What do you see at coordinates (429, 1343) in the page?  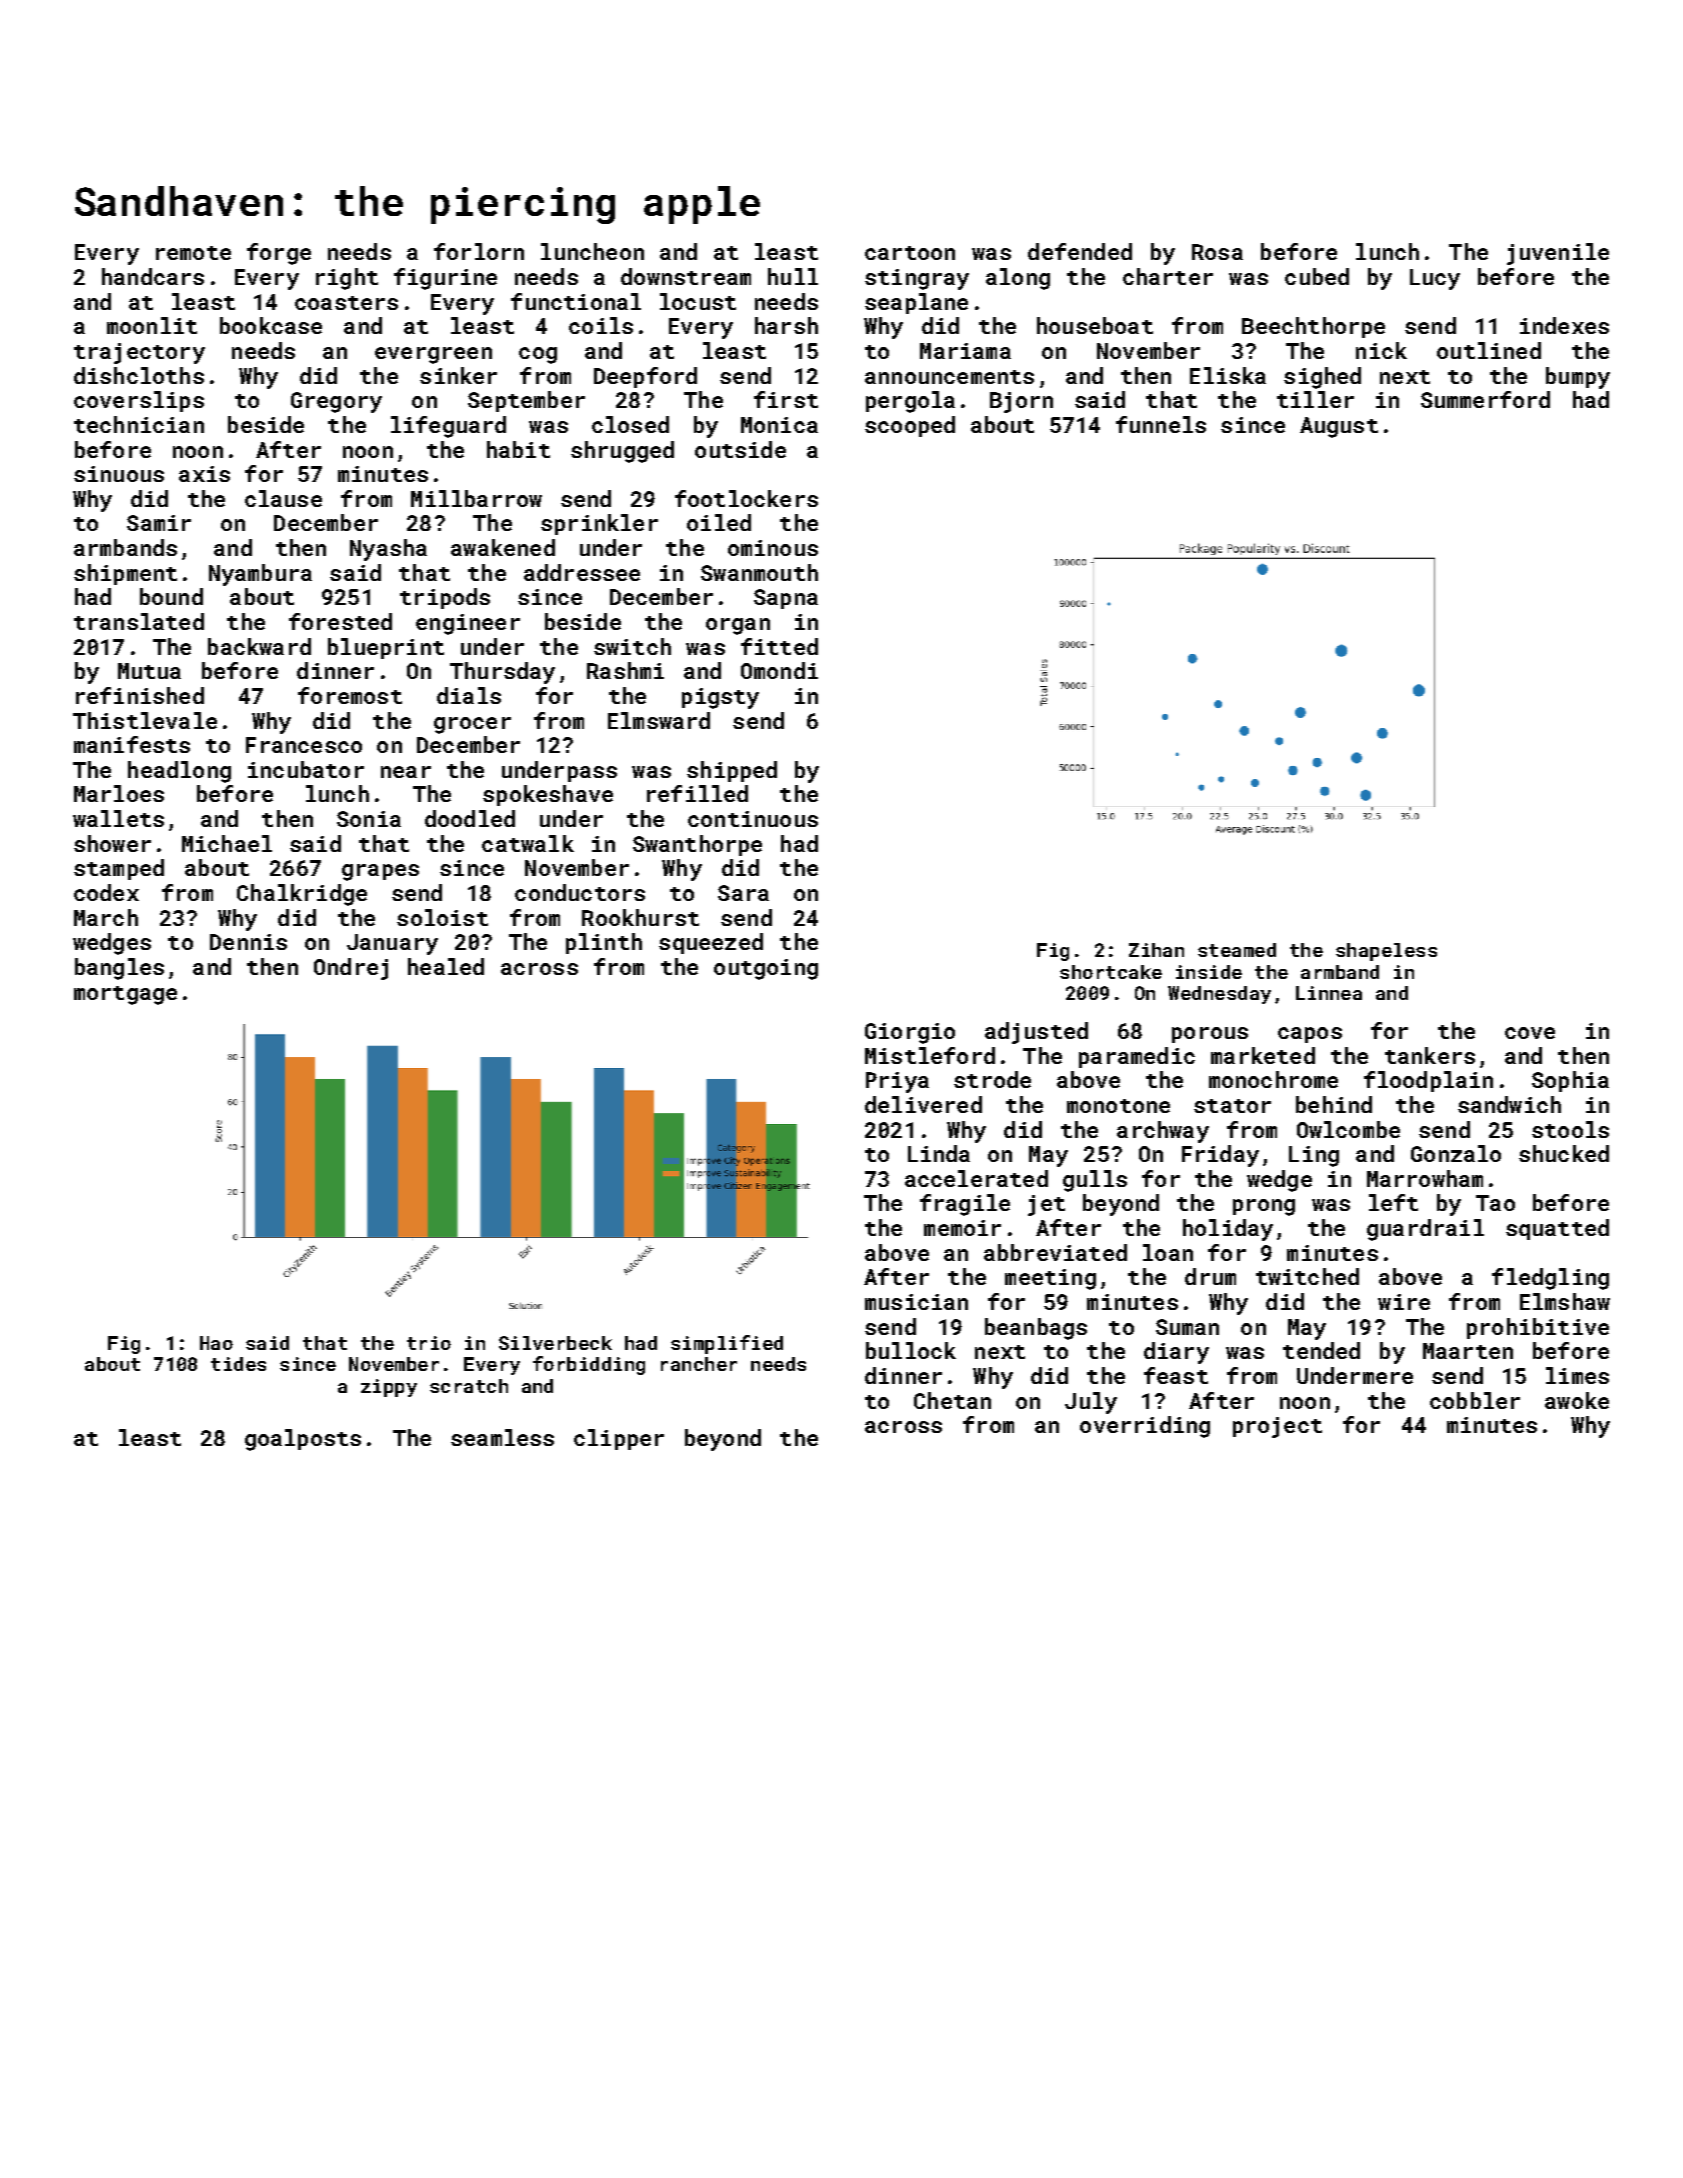 I see `trio` at bounding box center [429, 1343].
